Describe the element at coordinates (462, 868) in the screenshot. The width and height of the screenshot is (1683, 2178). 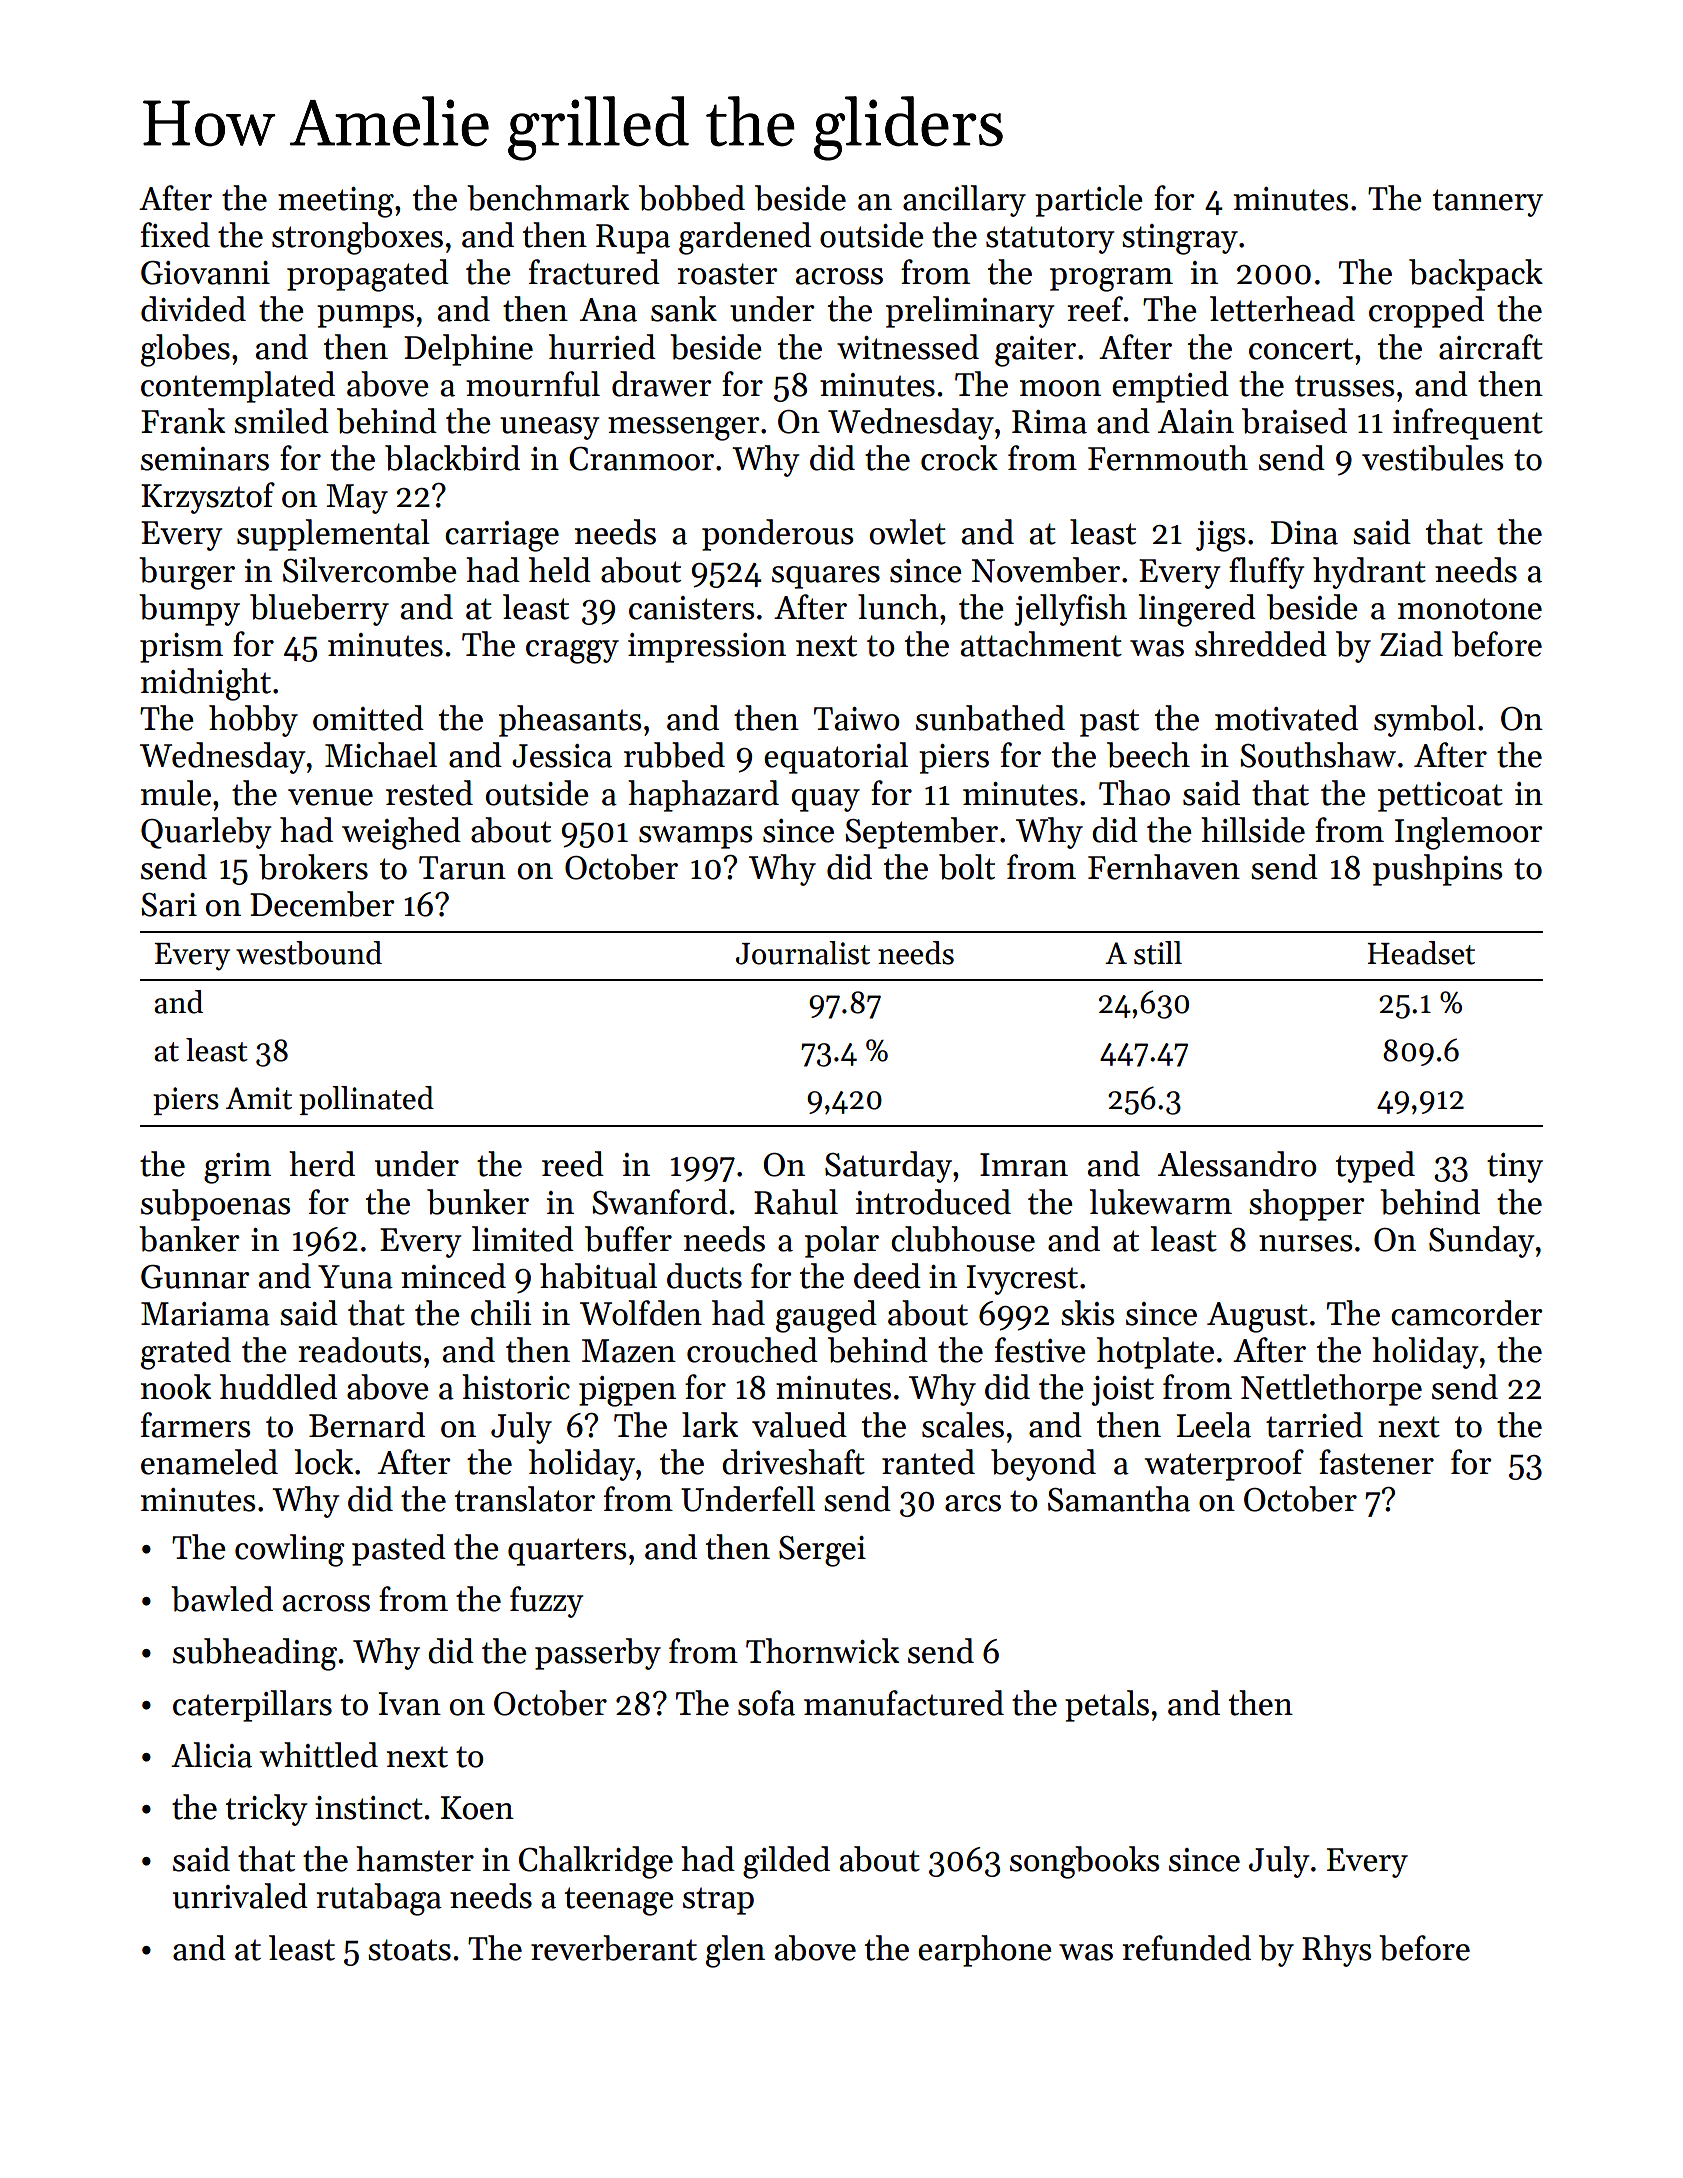
I see `Tarun` at that location.
